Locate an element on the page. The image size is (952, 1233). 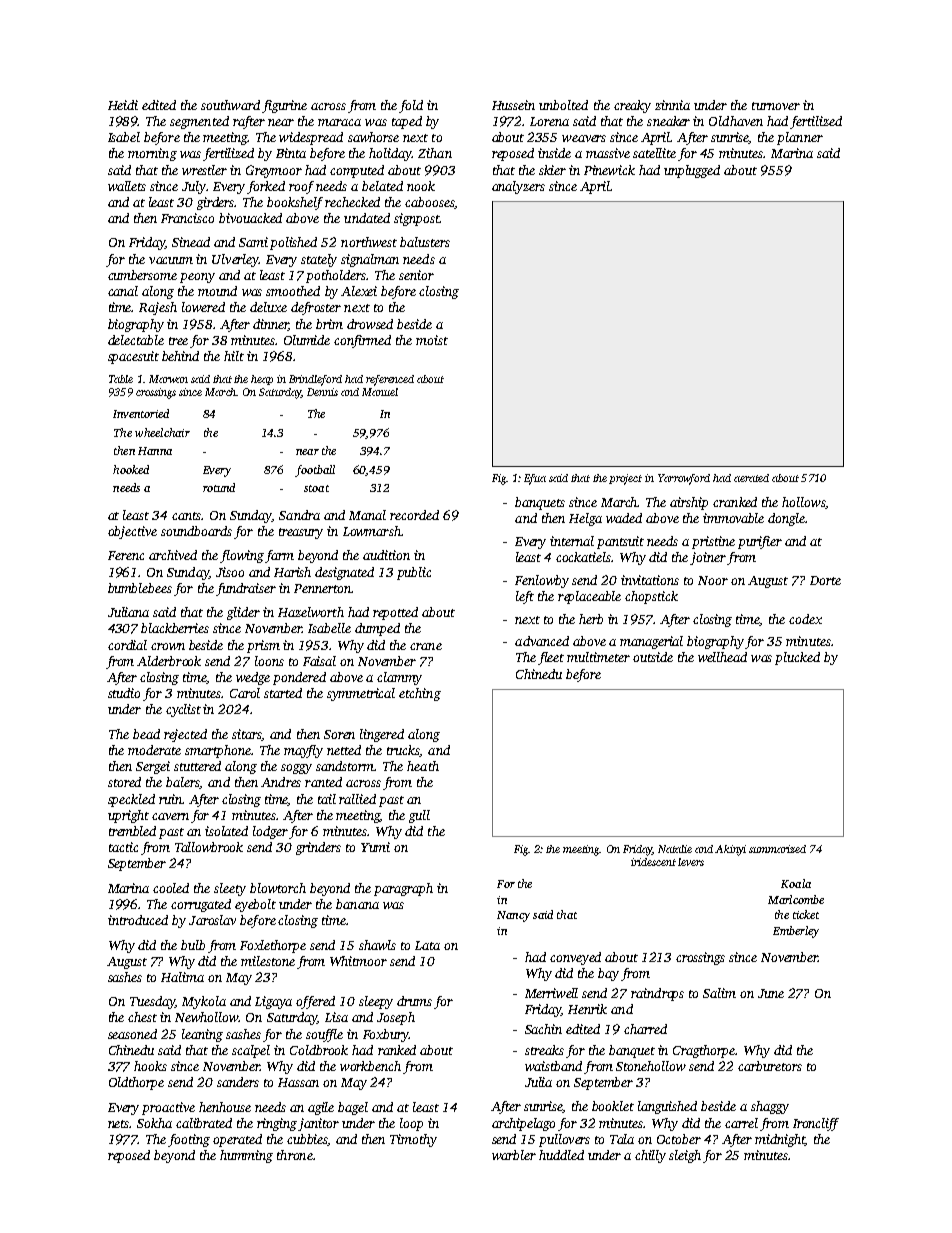
Mykola is located at coordinates (204, 1002).
